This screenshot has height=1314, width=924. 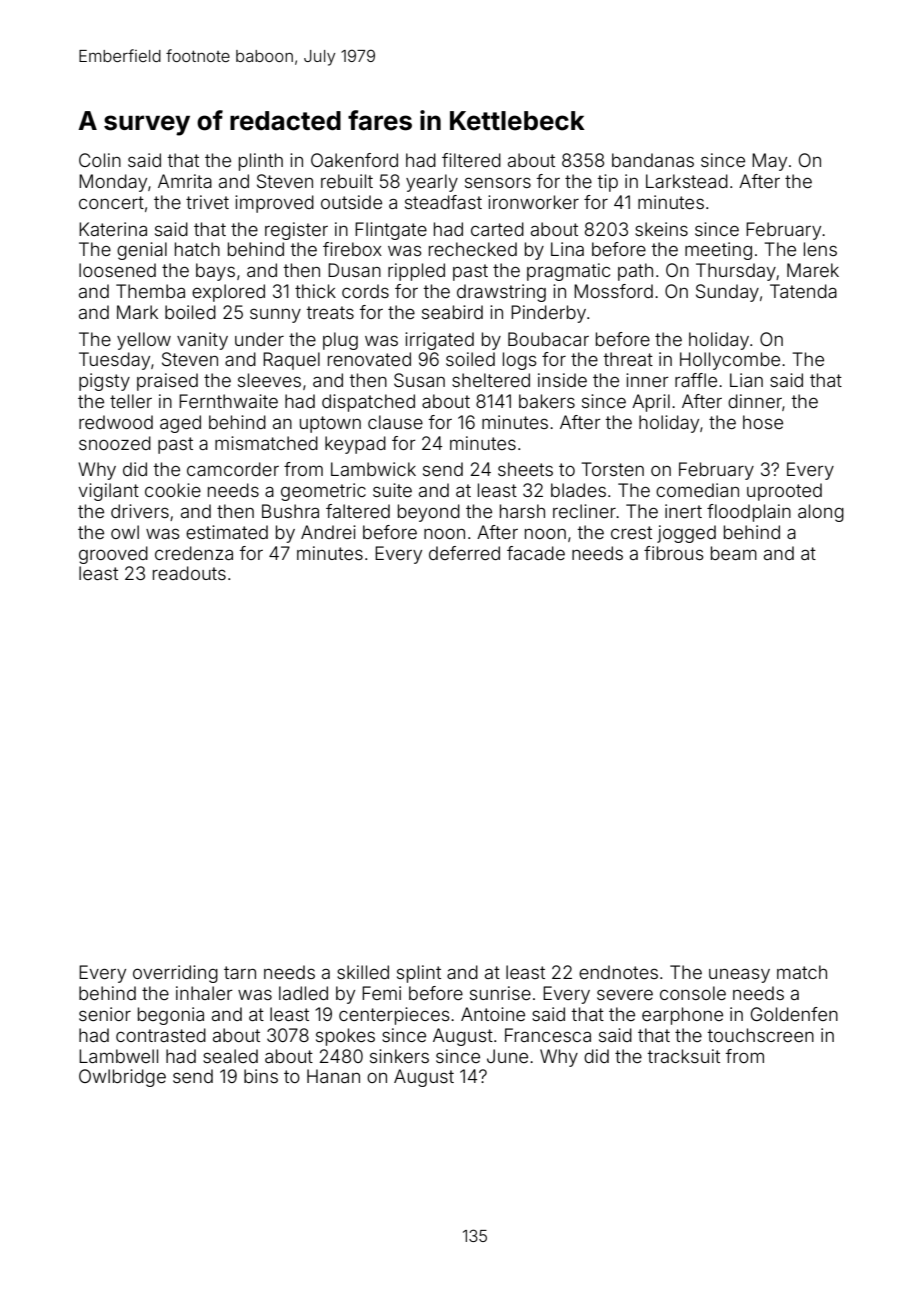 What do you see at coordinates (189, 573) in the screenshot?
I see `readouts` at bounding box center [189, 573].
